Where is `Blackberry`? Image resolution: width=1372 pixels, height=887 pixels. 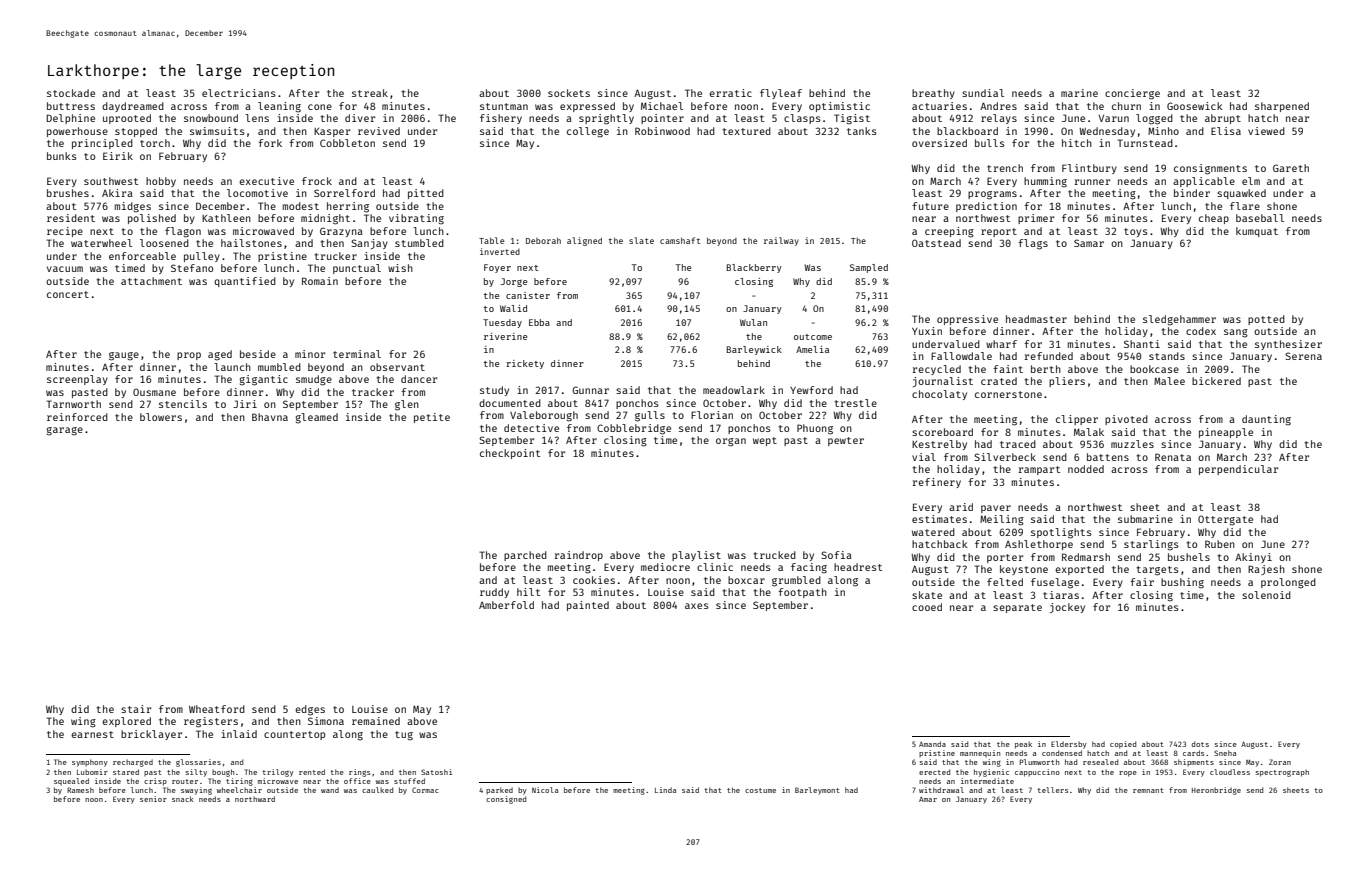 Blackberry is located at coordinates (754, 268).
